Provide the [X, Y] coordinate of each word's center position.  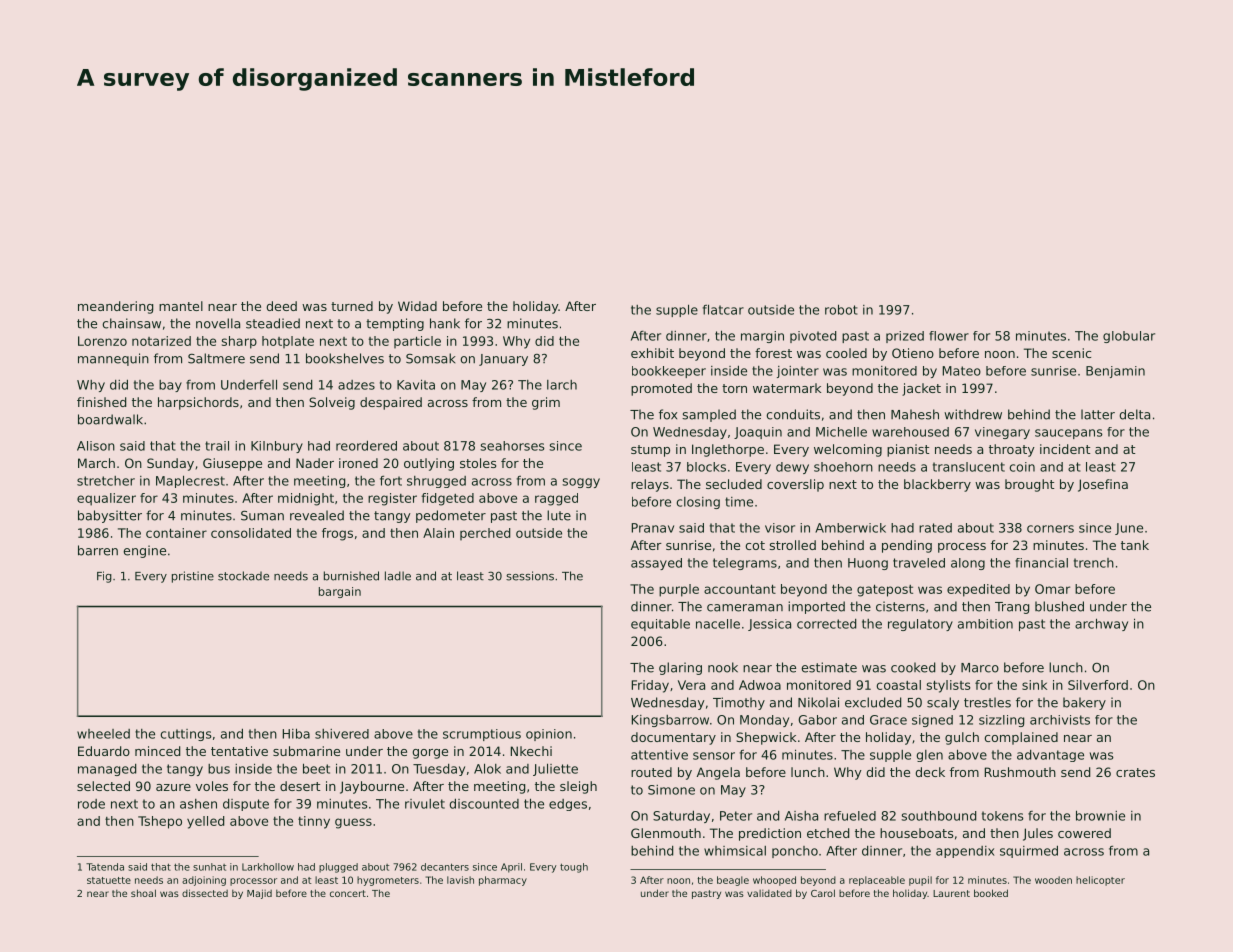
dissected [205, 893]
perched [485, 534]
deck [930, 772]
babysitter [110, 516]
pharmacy [503, 881]
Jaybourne [372, 787]
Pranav [653, 528]
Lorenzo [102, 341]
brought [1029, 485]
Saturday [681, 817]
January [503, 360]
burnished [351, 576]
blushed [1059, 606]
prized [905, 337]
